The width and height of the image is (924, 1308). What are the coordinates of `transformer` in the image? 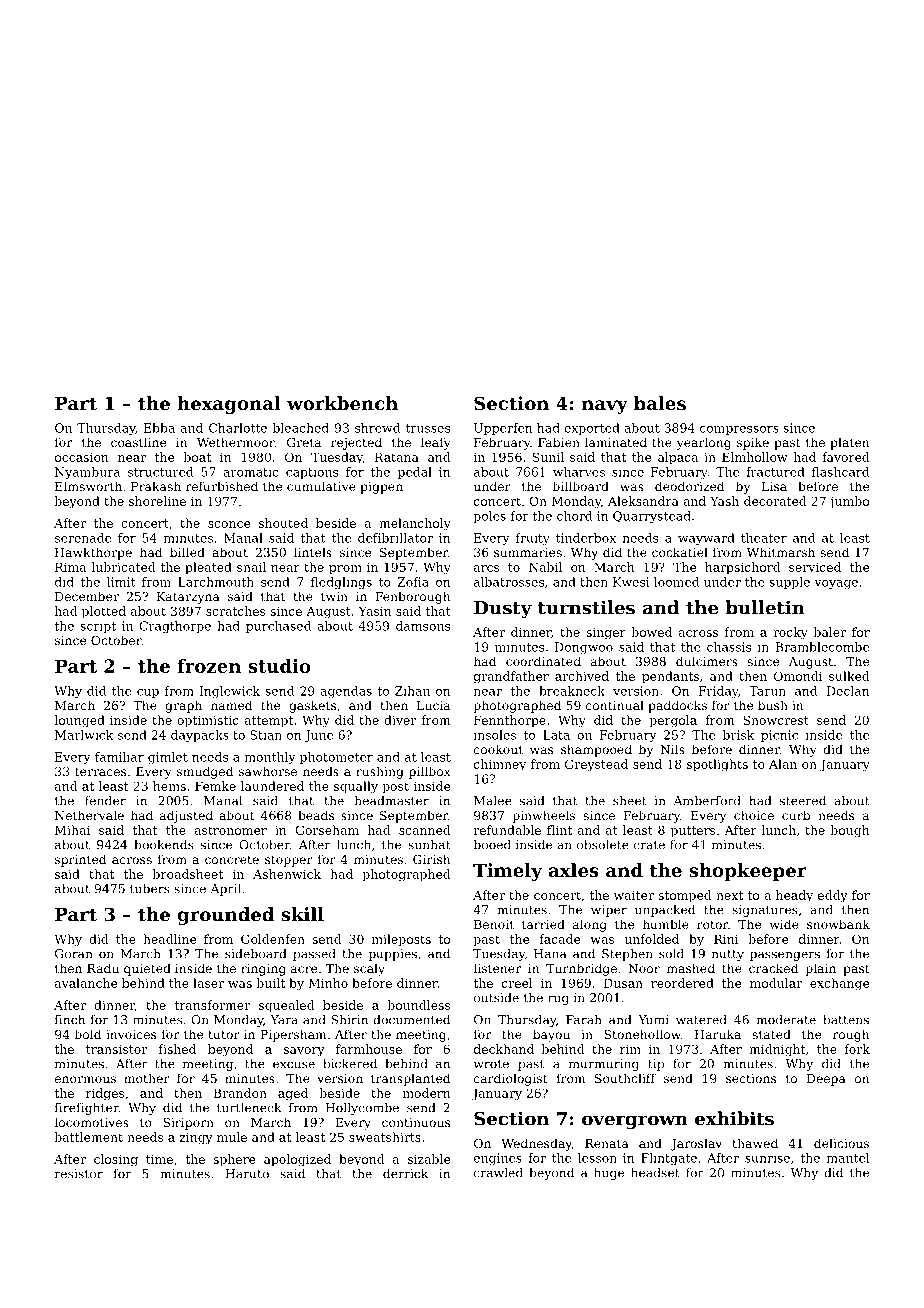 It's located at (212, 1005).
